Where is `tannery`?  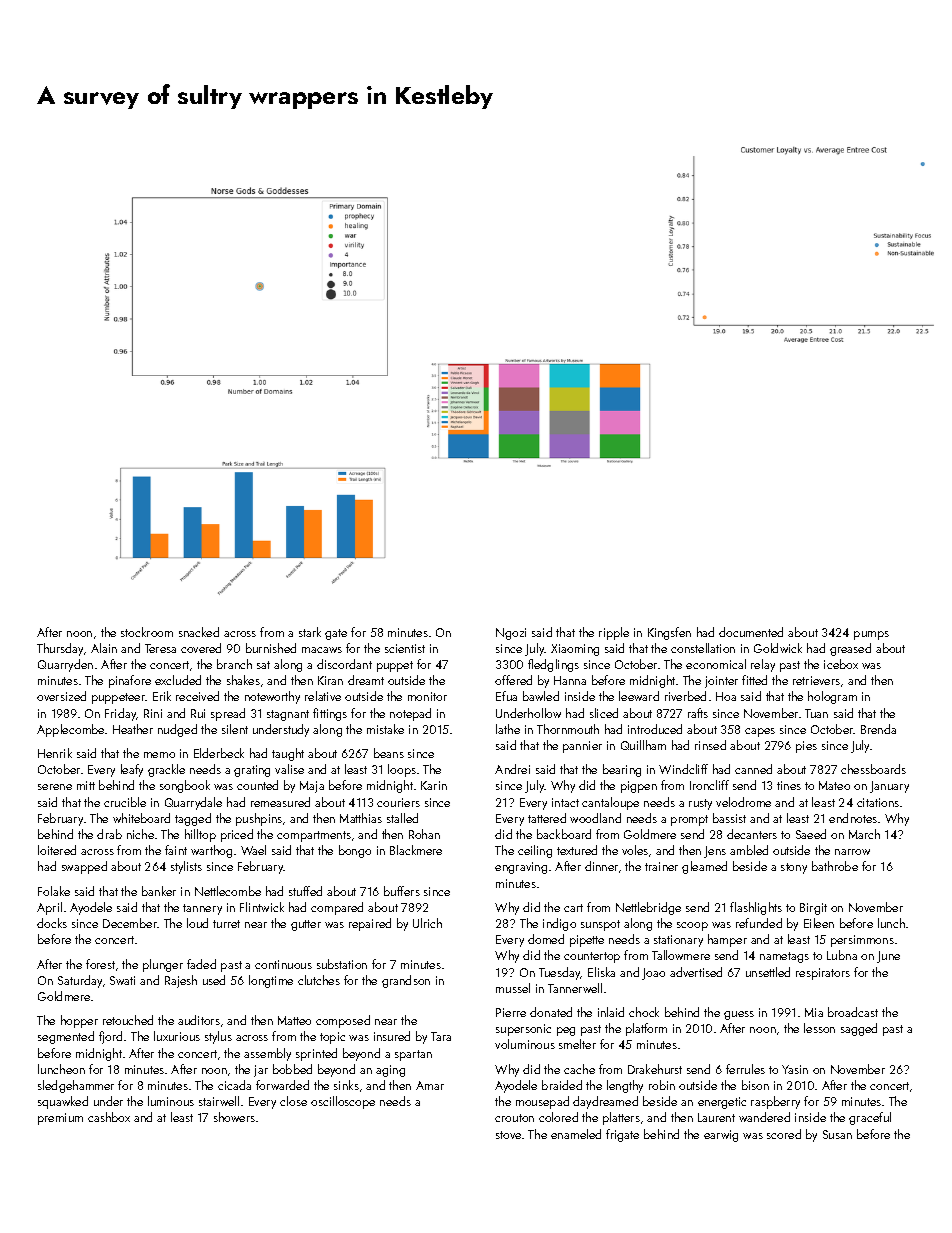
tannery is located at coordinates (202, 909).
